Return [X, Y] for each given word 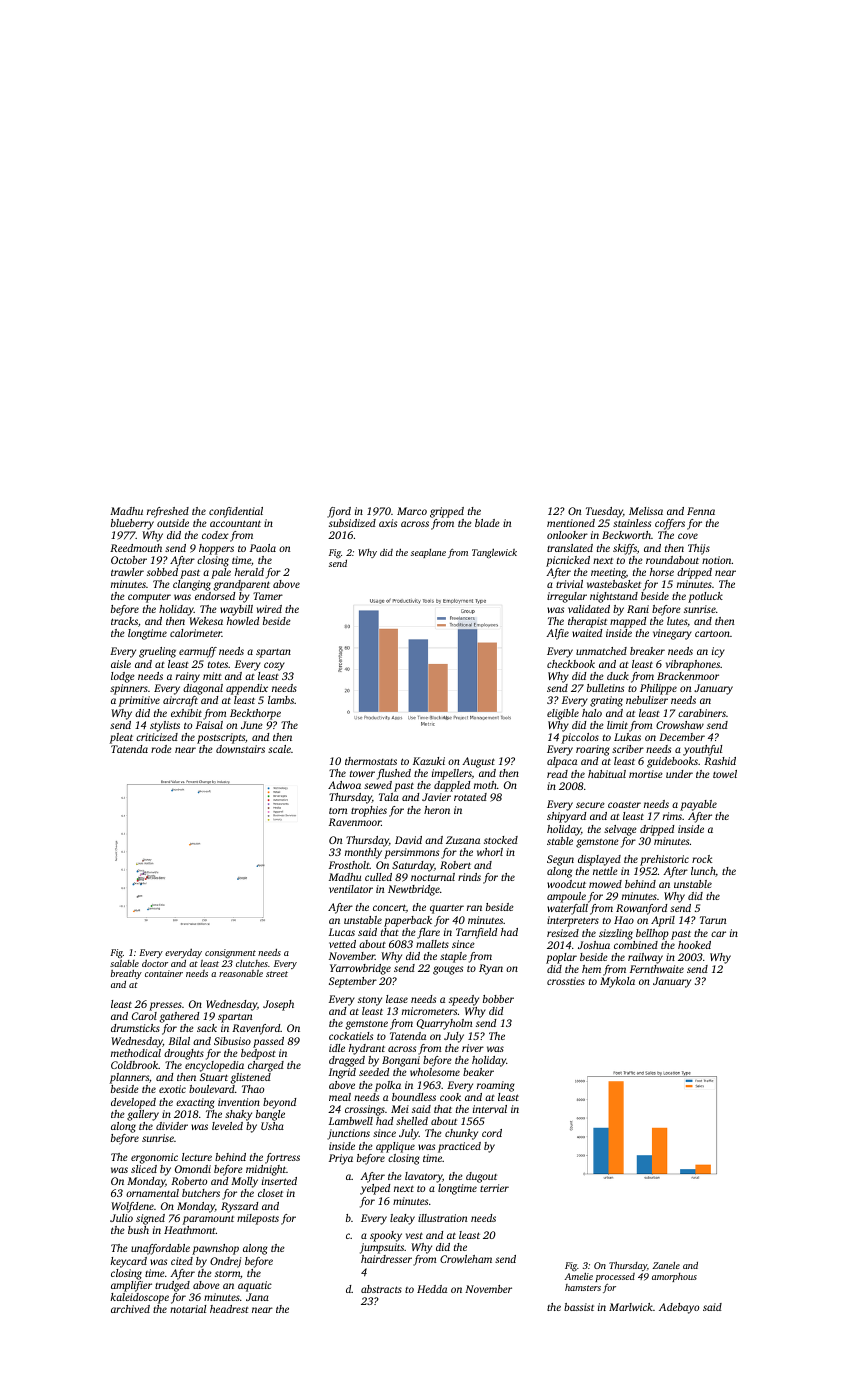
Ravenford [256, 1029]
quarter [447, 909]
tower [362, 773]
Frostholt [349, 865]
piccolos [580, 738]
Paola [263, 548]
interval [490, 1109]
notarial [188, 1309]
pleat [121, 738]
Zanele [666, 1265]
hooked [694, 945]
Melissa [646, 511]
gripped [447, 512]
